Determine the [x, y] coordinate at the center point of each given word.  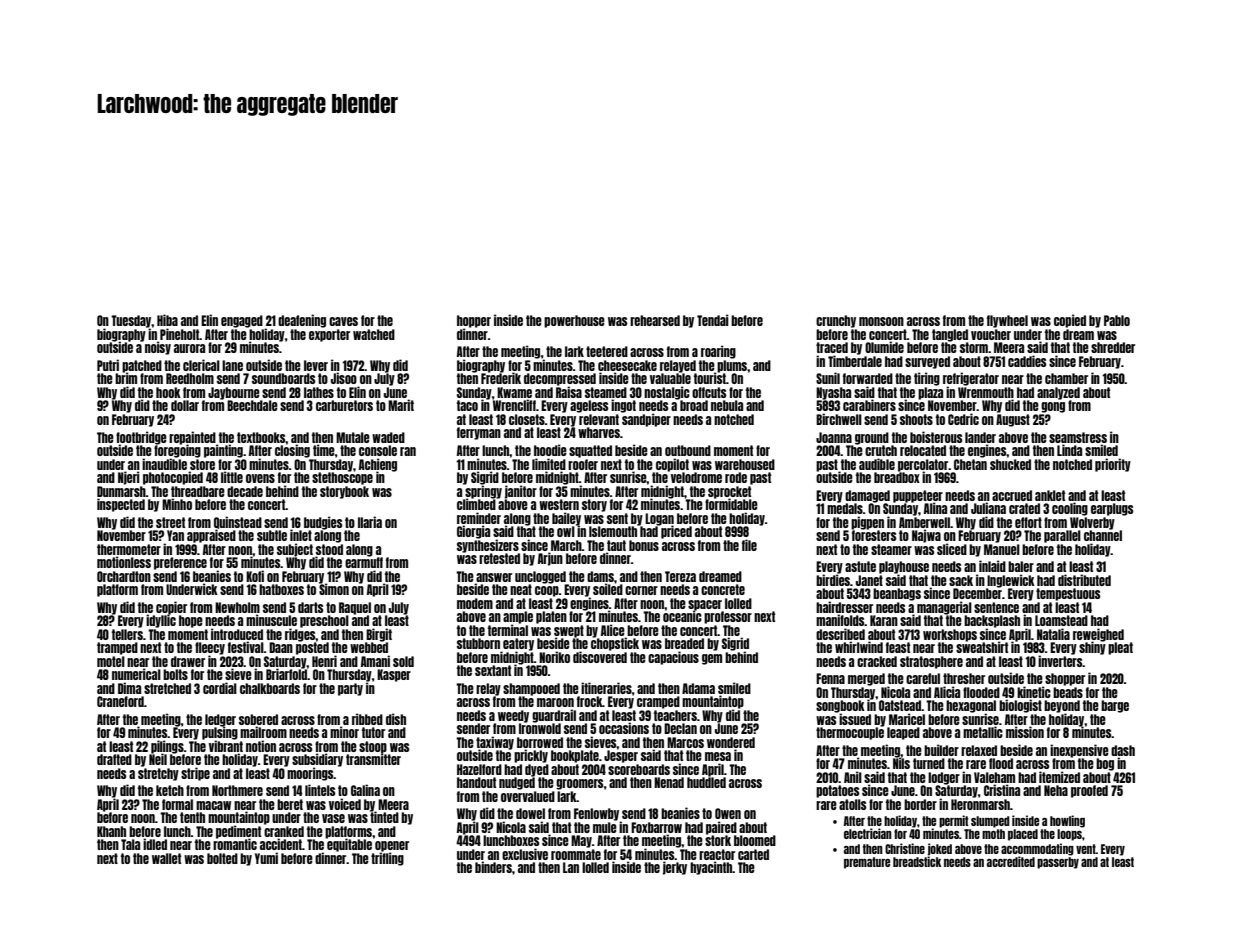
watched [374, 334]
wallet [166, 858]
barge [1115, 706]
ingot [623, 406]
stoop [373, 747]
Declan [680, 728]
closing [292, 451]
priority [1113, 465]
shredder [1113, 347]
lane [232, 365]
